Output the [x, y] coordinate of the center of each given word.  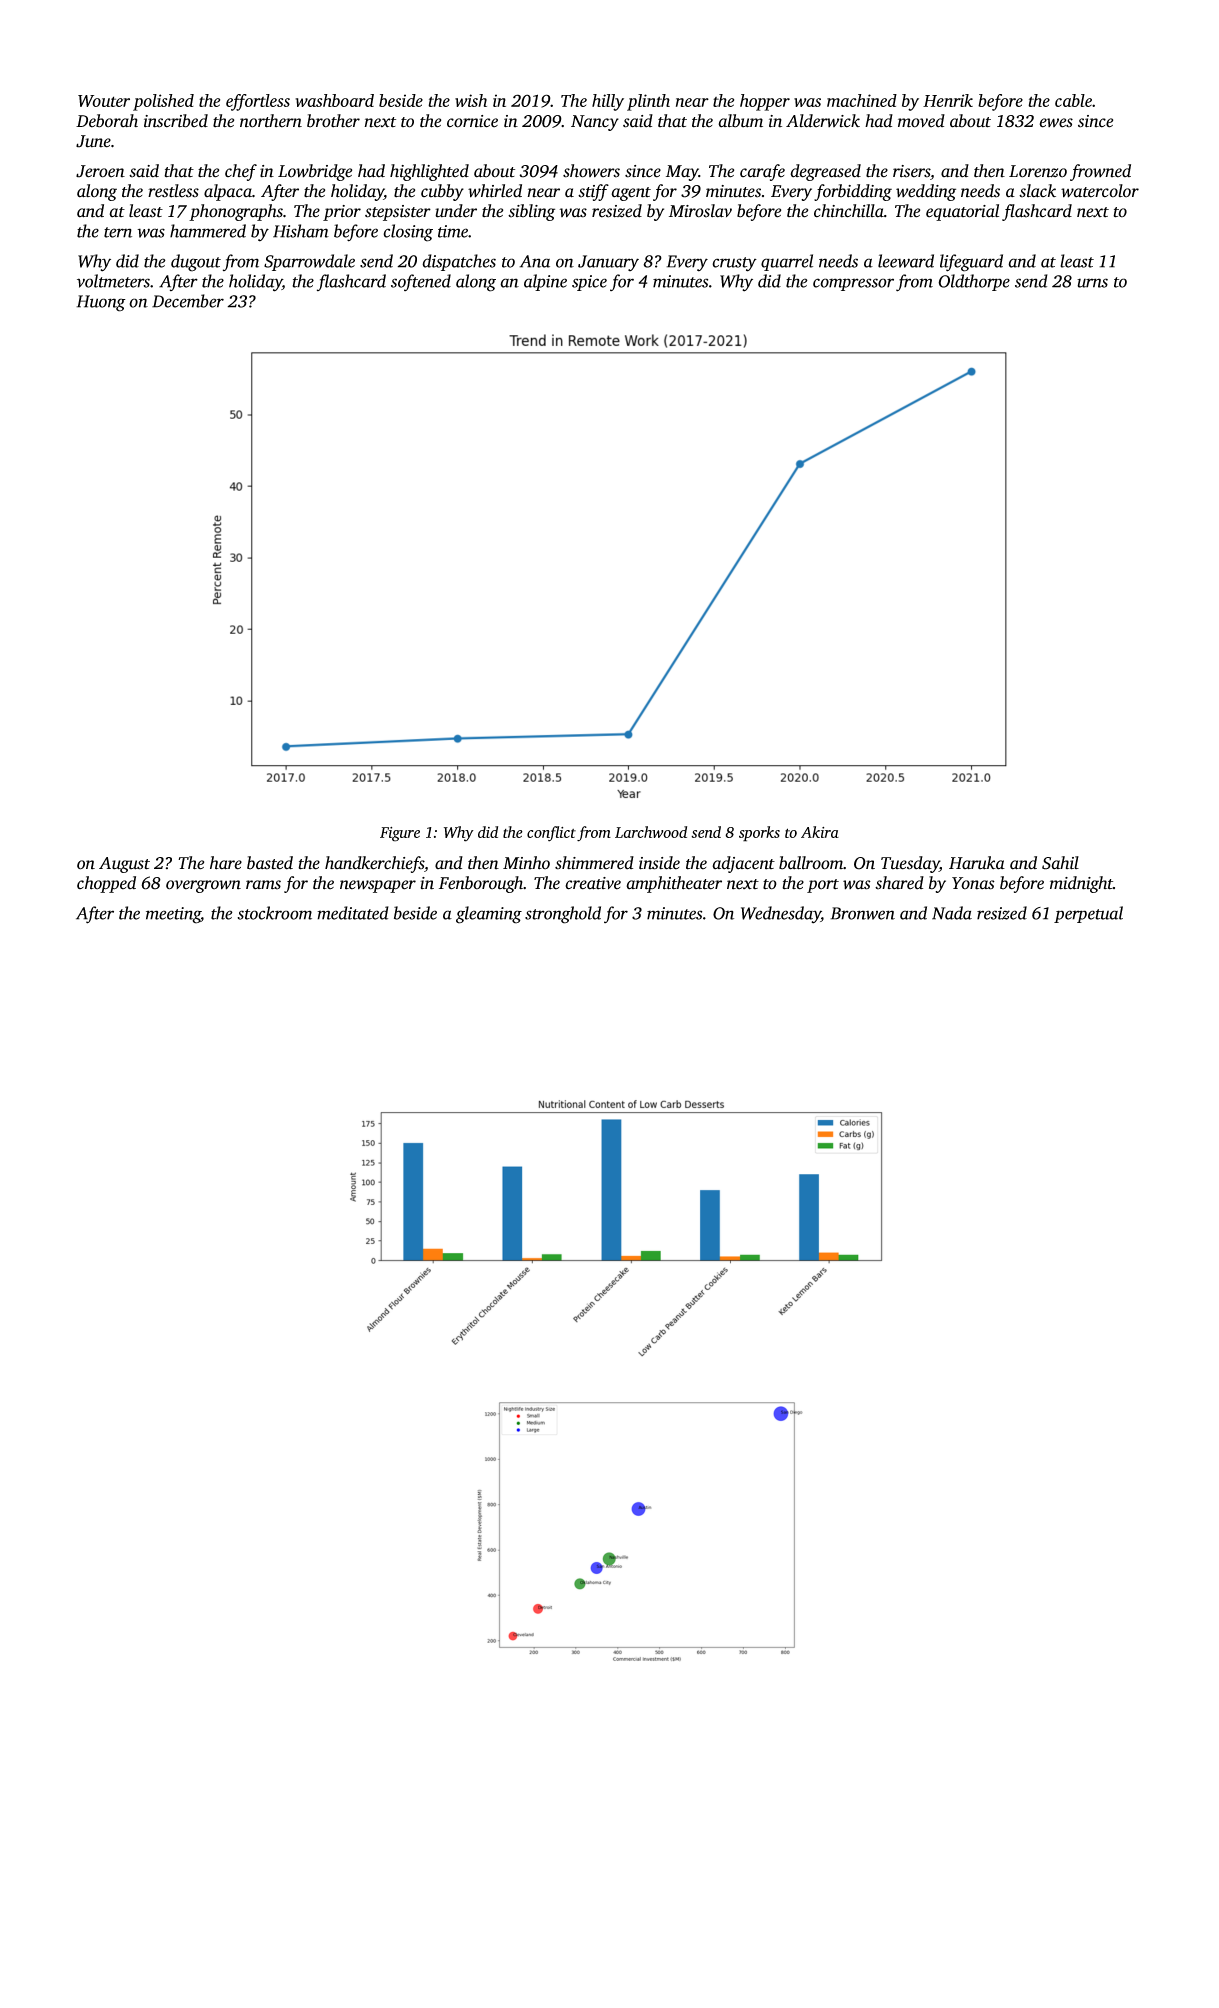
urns [1092, 283]
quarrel [787, 262]
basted [270, 863]
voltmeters [113, 281]
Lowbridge [315, 172]
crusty [734, 264]
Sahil [1060, 863]
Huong [101, 303]
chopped [106, 884]
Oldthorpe [974, 282]
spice [589, 283]
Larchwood [651, 832]
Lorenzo [1038, 171]
